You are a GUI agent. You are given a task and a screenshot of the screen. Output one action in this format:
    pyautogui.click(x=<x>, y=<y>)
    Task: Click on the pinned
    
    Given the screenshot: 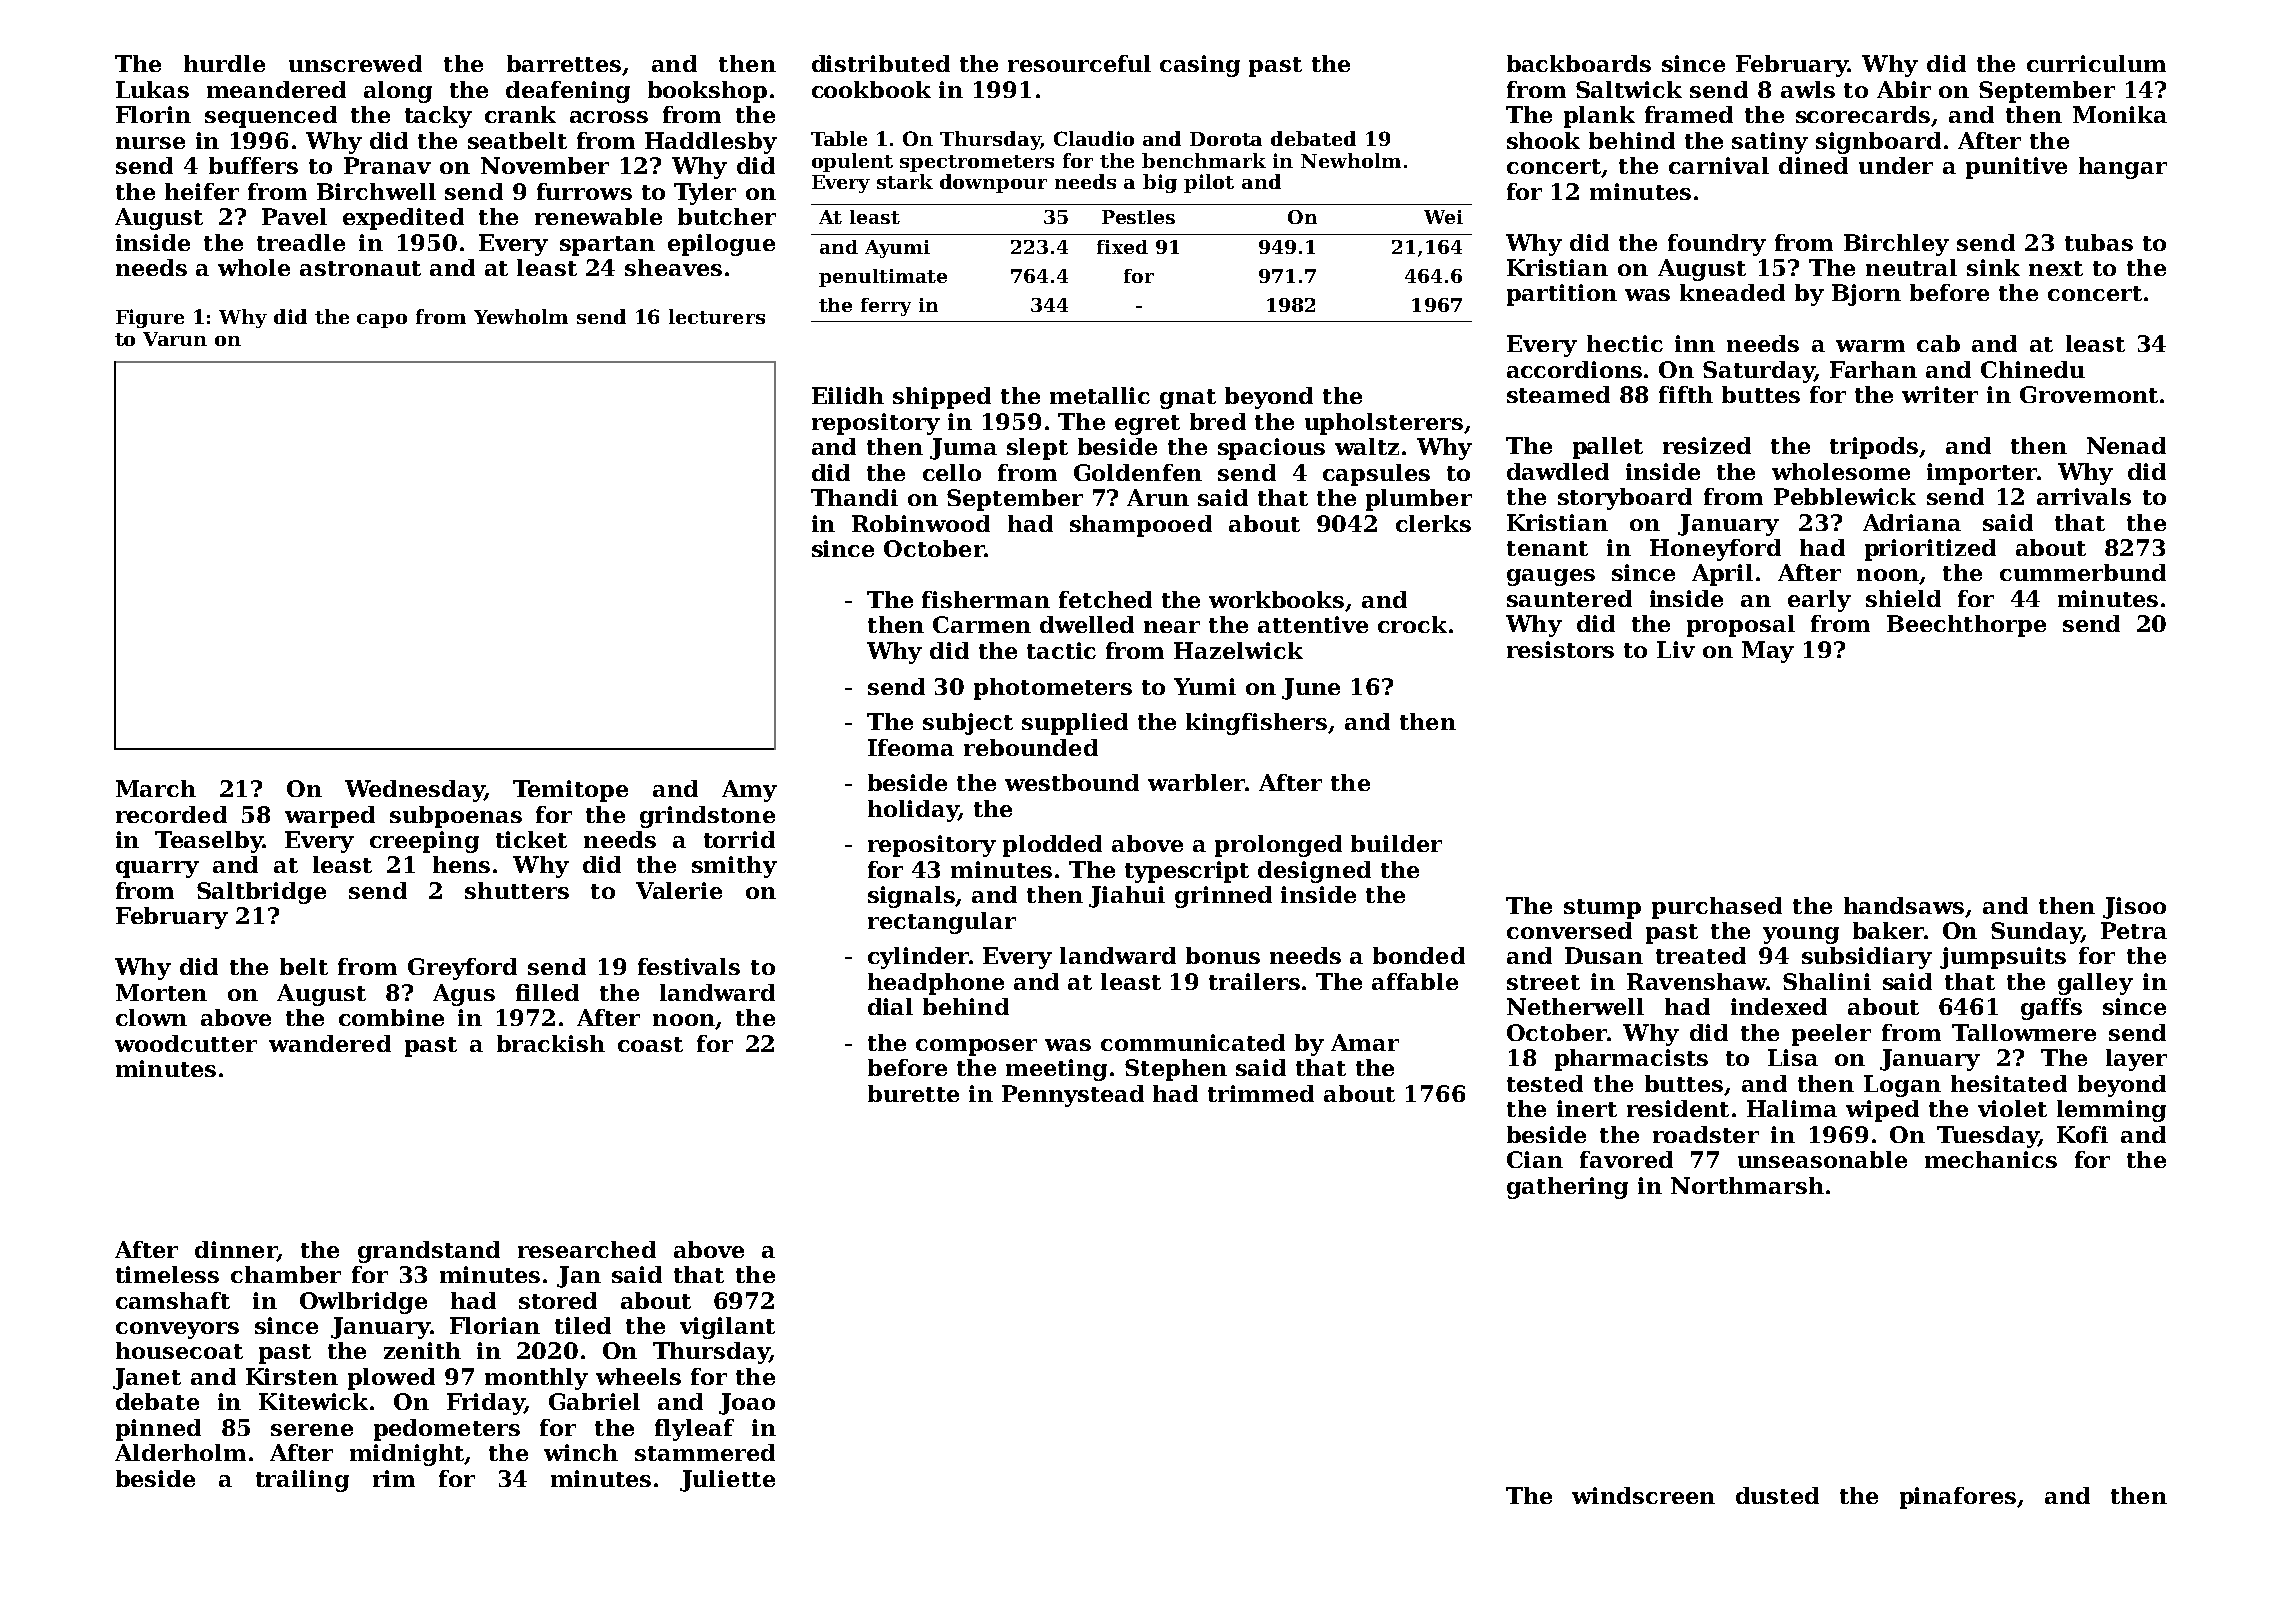 What is the action you would take?
    pyautogui.click(x=158, y=1430)
